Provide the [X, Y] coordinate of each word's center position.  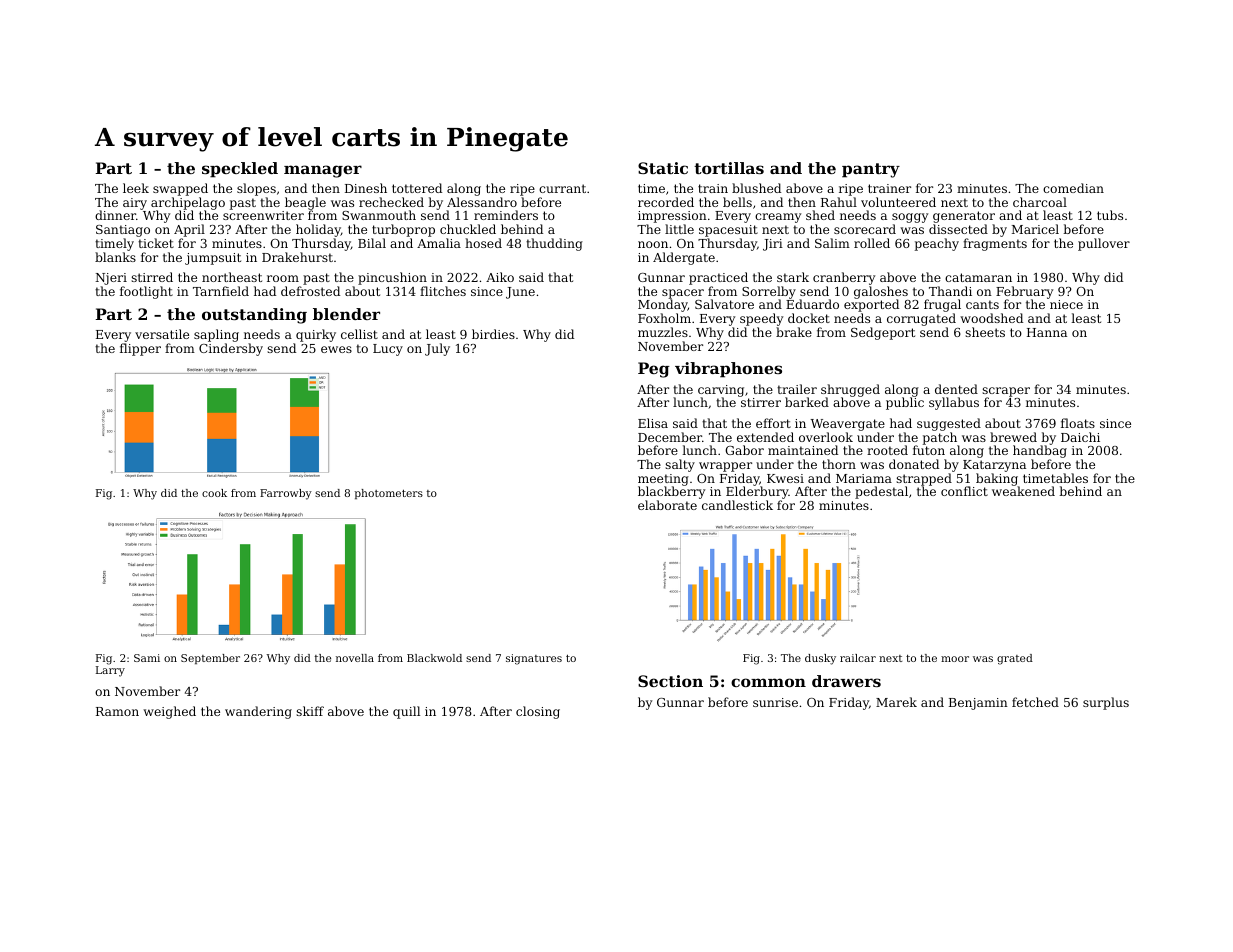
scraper [1006, 392]
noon [653, 244]
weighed [169, 712]
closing [538, 712]
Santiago [123, 231]
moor [955, 659]
